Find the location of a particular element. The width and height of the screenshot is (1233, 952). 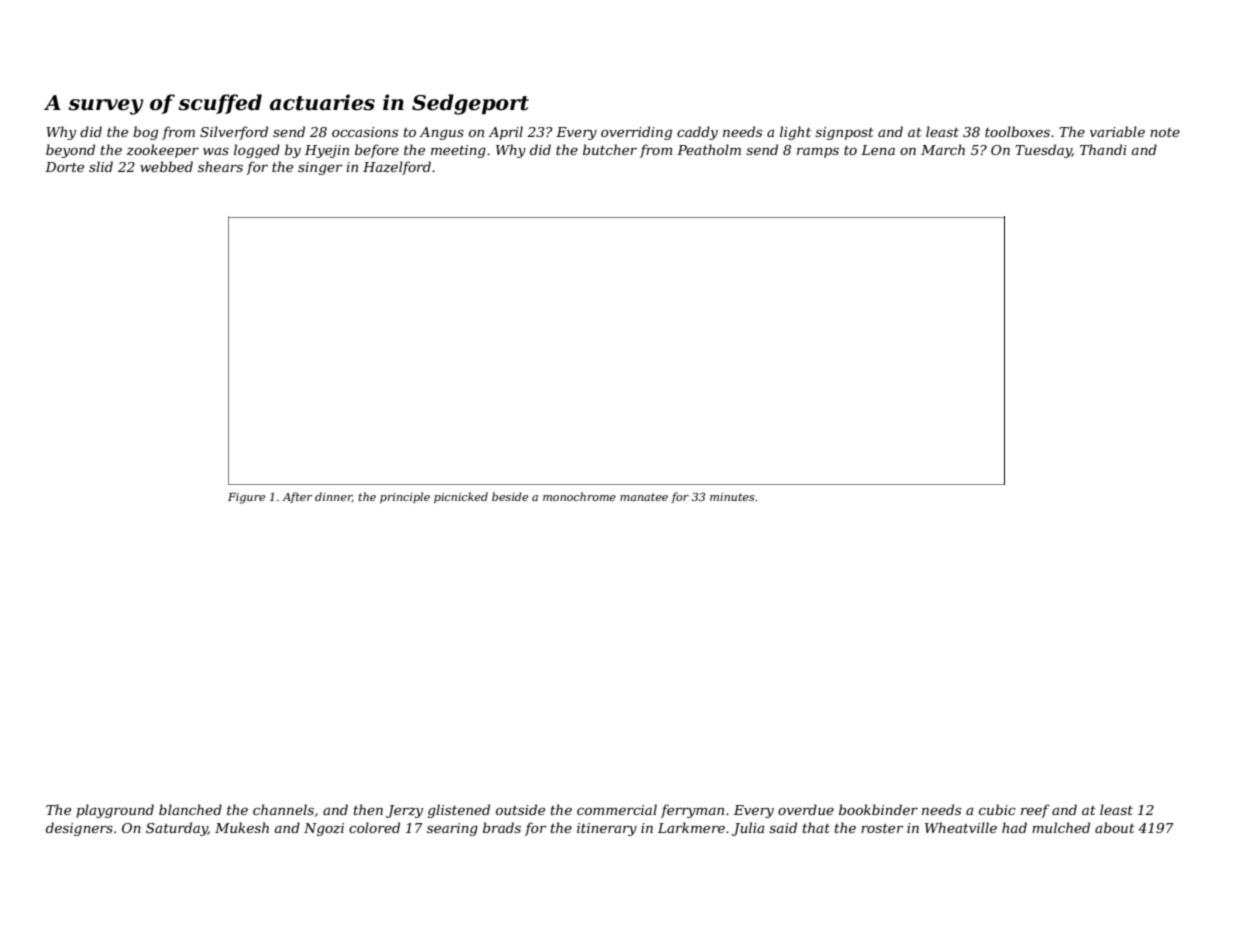

slid is located at coordinates (101, 166).
